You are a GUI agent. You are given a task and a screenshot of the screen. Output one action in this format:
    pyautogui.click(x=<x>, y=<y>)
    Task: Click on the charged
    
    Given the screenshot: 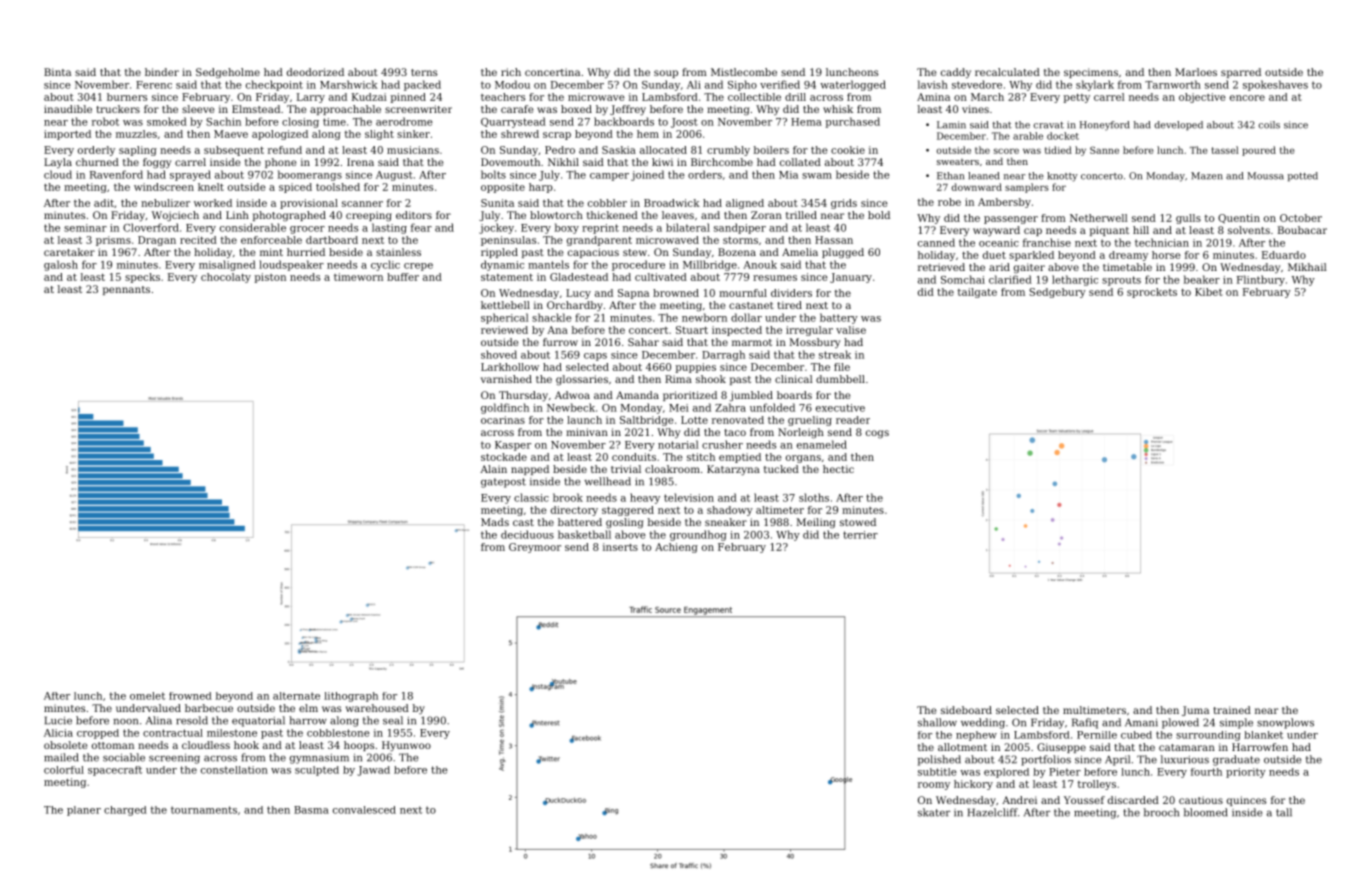 What is the action you would take?
    pyautogui.click(x=125, y=811)
